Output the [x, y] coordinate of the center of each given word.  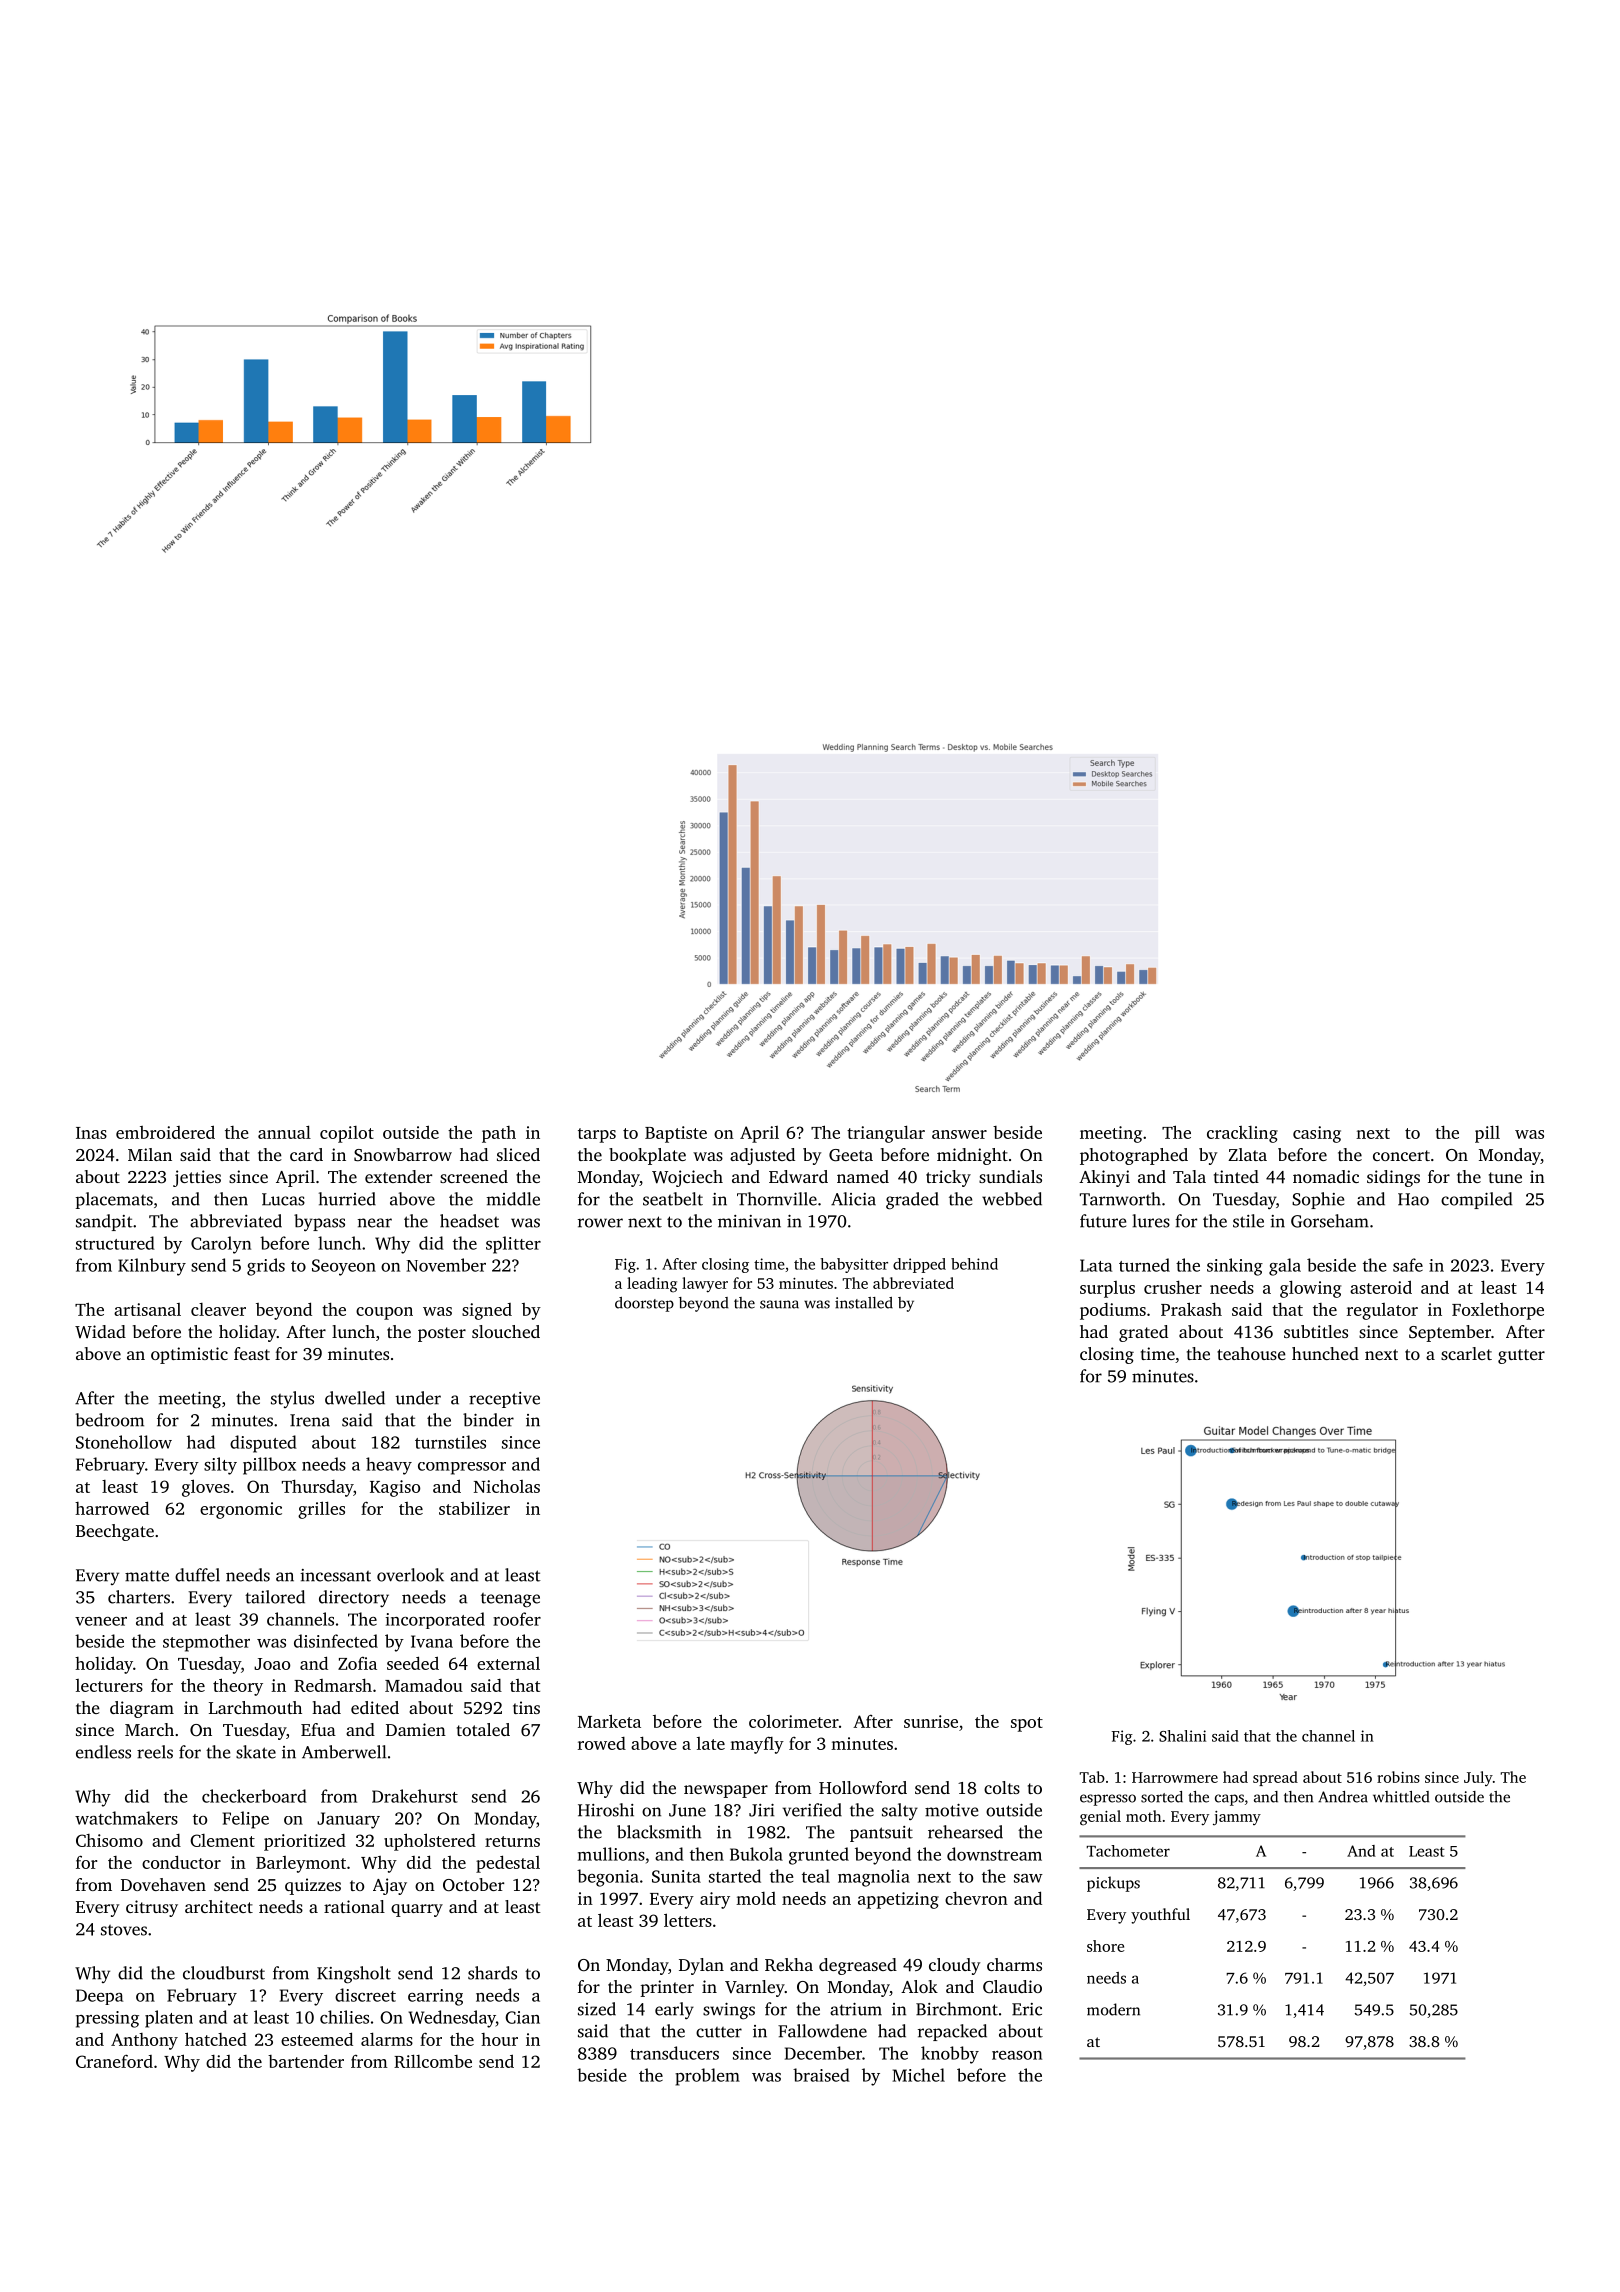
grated [1143, 1333]
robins [1398, 1777]
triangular [886, 1134]
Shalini [1182, 1736]
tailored [275, 1597]
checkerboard [254, 1796]
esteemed [317, 2039]
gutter [1521, 1356]
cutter [719, 2032]
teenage [510, 1600]
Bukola [756, 1854]
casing [1317, 1134]
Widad [100, 1331]
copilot [347, 1134]
